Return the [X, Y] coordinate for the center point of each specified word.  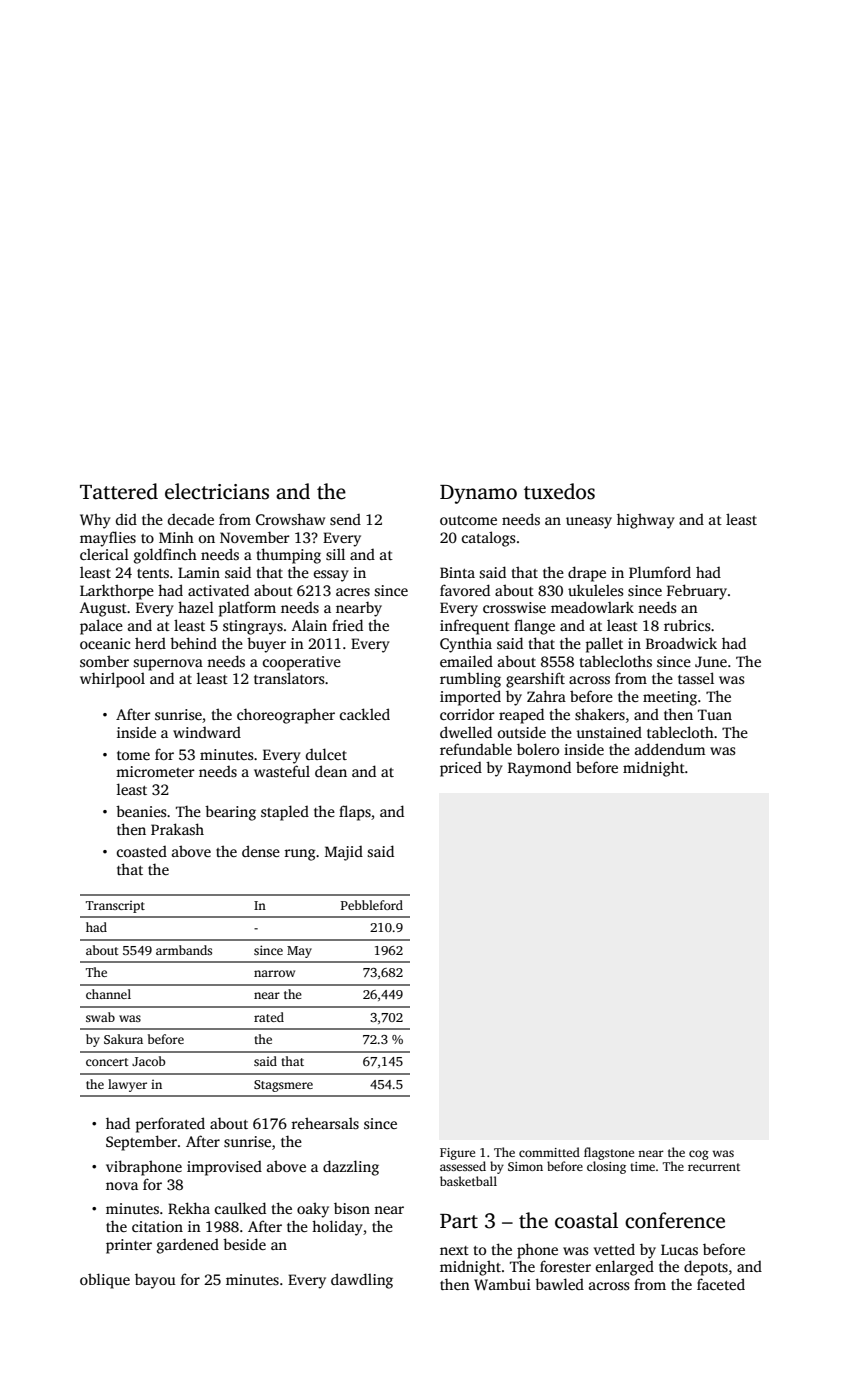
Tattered [119, 491]
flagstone [609, 1153]
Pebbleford [372, 905]
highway [646, 521]
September [141, 1143]
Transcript [115, 906]
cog [699, 1155]
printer [129, 1246]
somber [104, 661]
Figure [457, 1154]
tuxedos [559, 491]
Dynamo [478, 494]
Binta [457, 572]
